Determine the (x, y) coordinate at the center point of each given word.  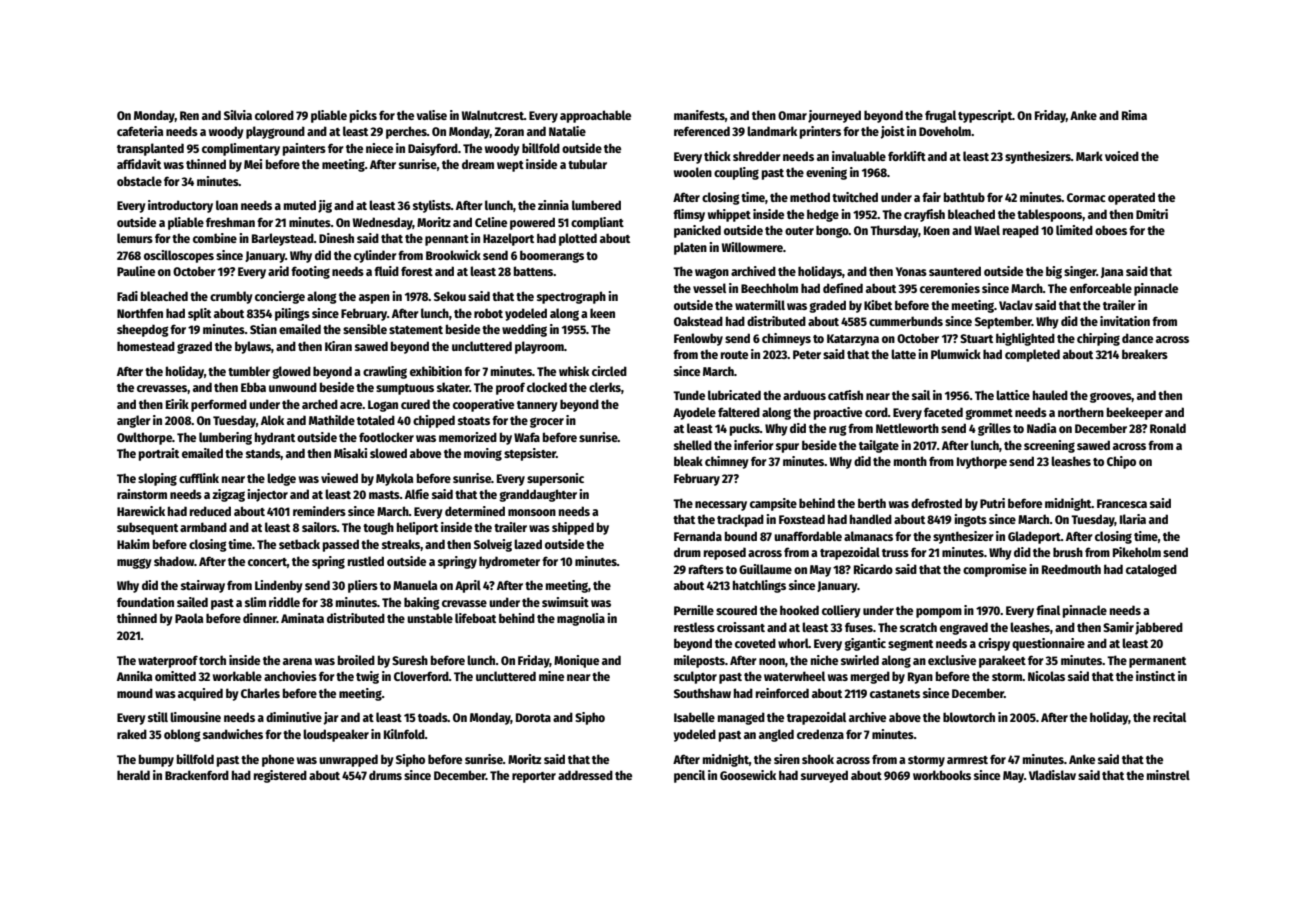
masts (384, 495)
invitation (1125, 321)
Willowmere (752, 247)
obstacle (139, 181)
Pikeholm (1137, 552)
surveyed (824, 776)
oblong (182, 735)
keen (602, 313)
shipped (573, 528)
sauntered (955, 271)
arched (320, 404)
